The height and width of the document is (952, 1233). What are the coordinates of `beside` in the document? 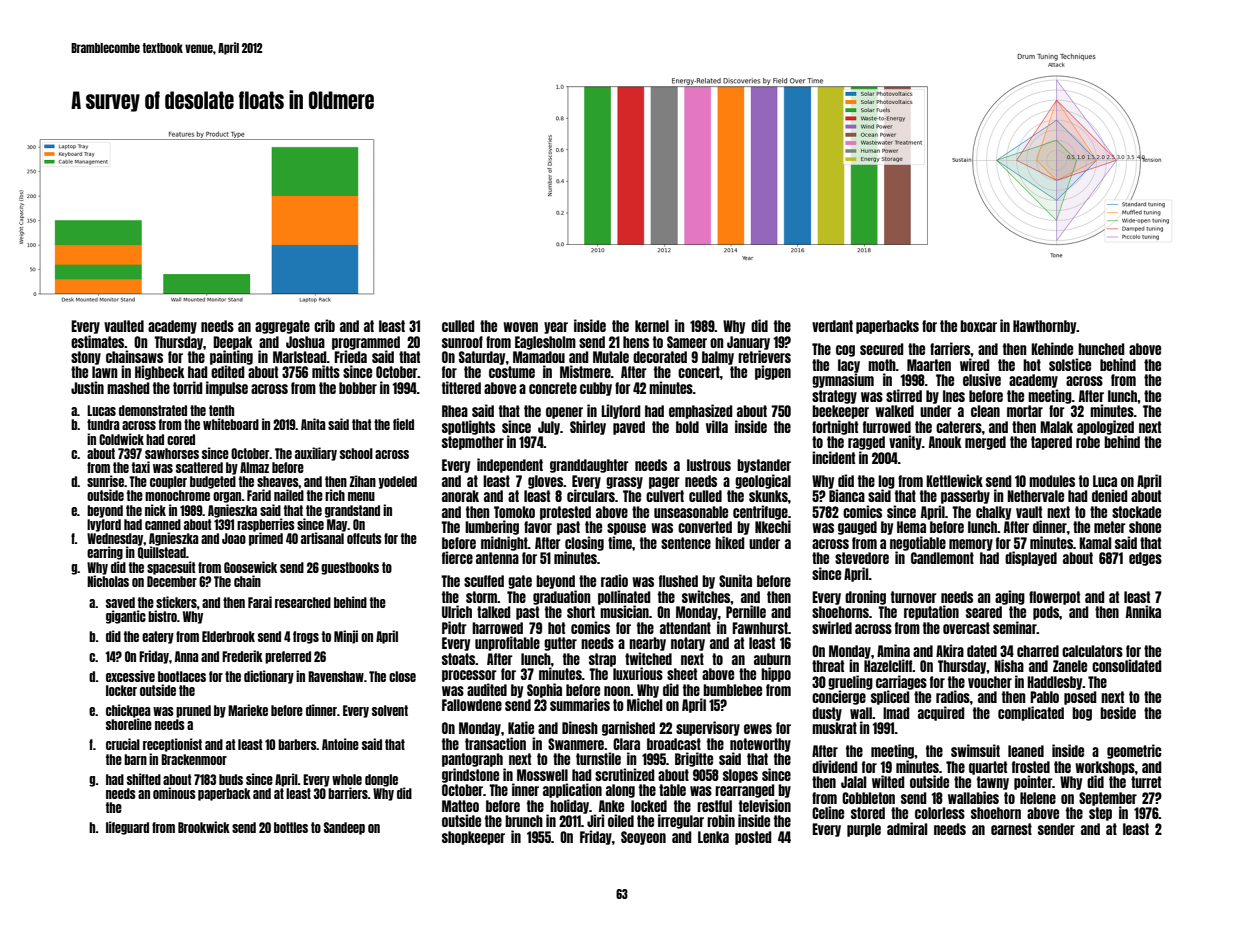 It's located at (1118, 712).
